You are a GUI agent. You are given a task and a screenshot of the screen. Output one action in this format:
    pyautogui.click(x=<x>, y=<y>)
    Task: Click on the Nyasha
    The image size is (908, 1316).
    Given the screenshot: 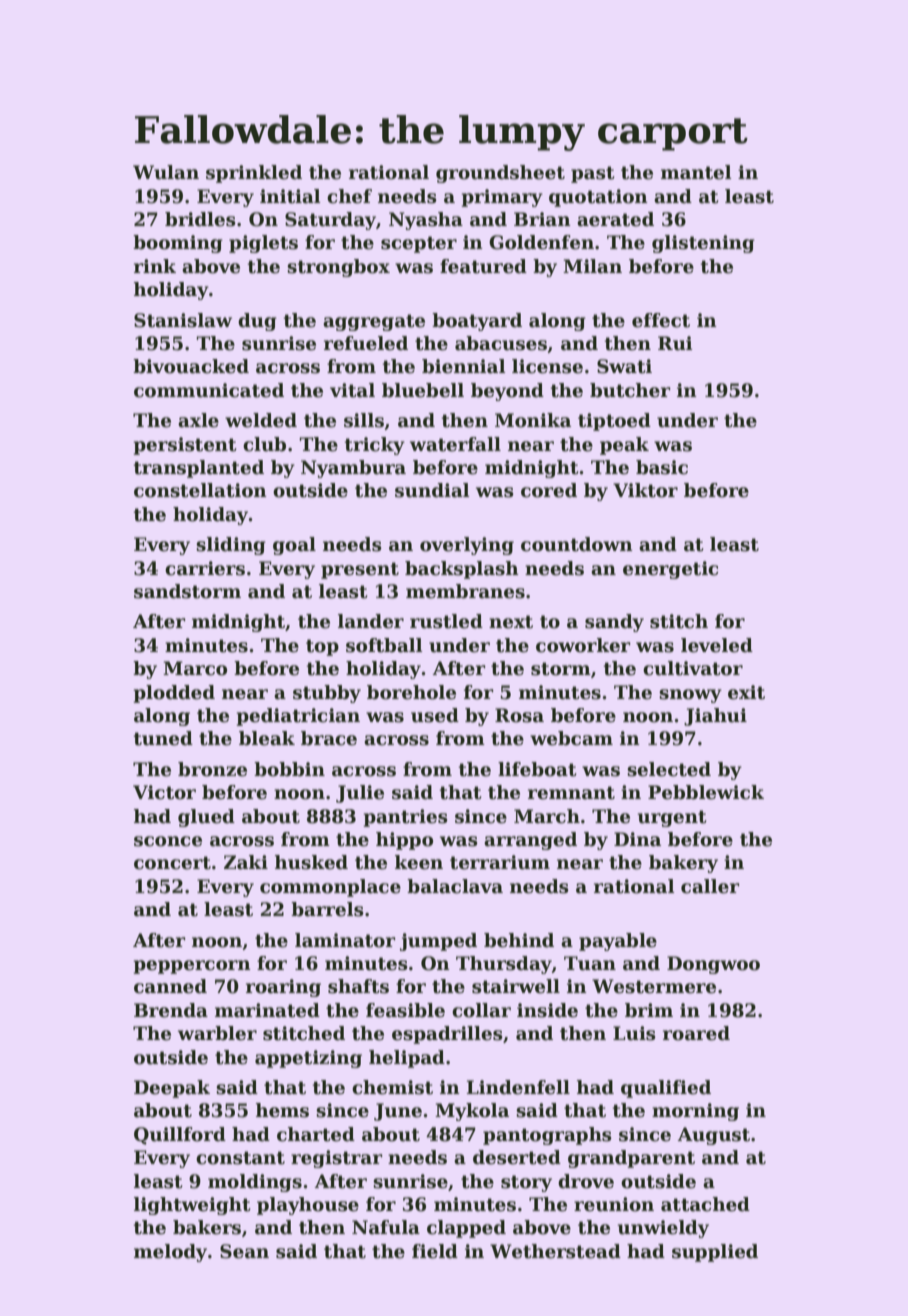 What is the action you would take?
    pyautogui.click(x=426, y=221)
